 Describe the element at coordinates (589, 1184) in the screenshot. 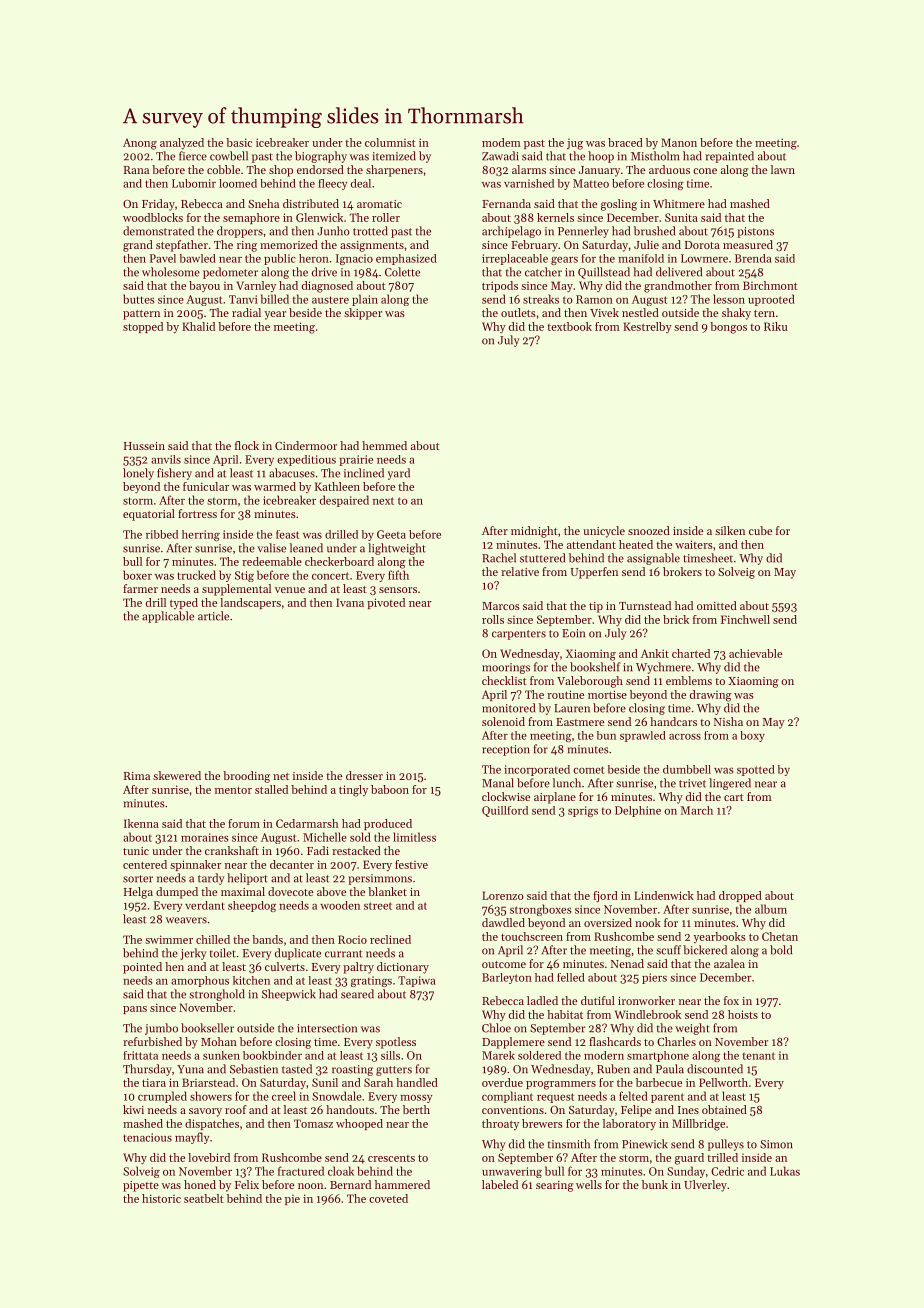

I see `wells` at that location.
